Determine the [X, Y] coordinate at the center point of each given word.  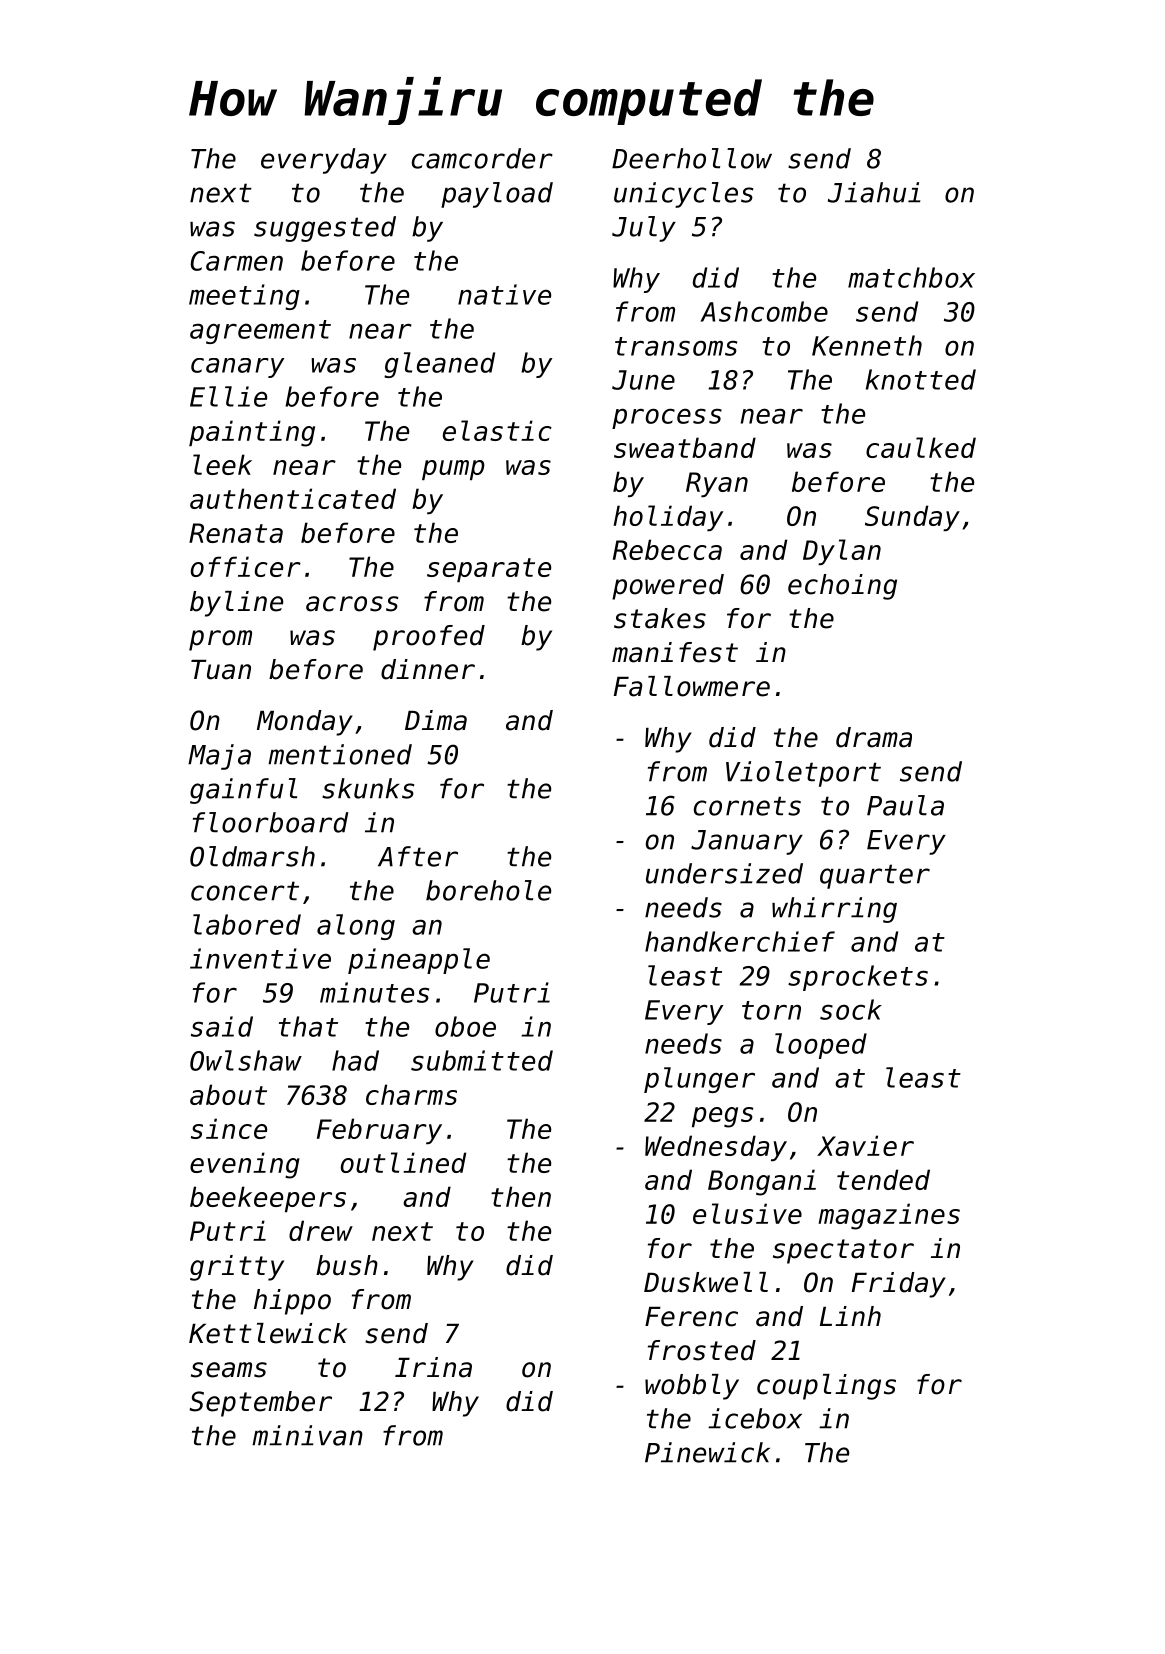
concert [245, 891]
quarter [875, 876]
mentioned [340, 754]
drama [874, 737]
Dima [436, 720]
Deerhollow [692, 158]
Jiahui [874, 192]
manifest [675, 652]
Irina [433, 1367]
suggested [325, 229]
